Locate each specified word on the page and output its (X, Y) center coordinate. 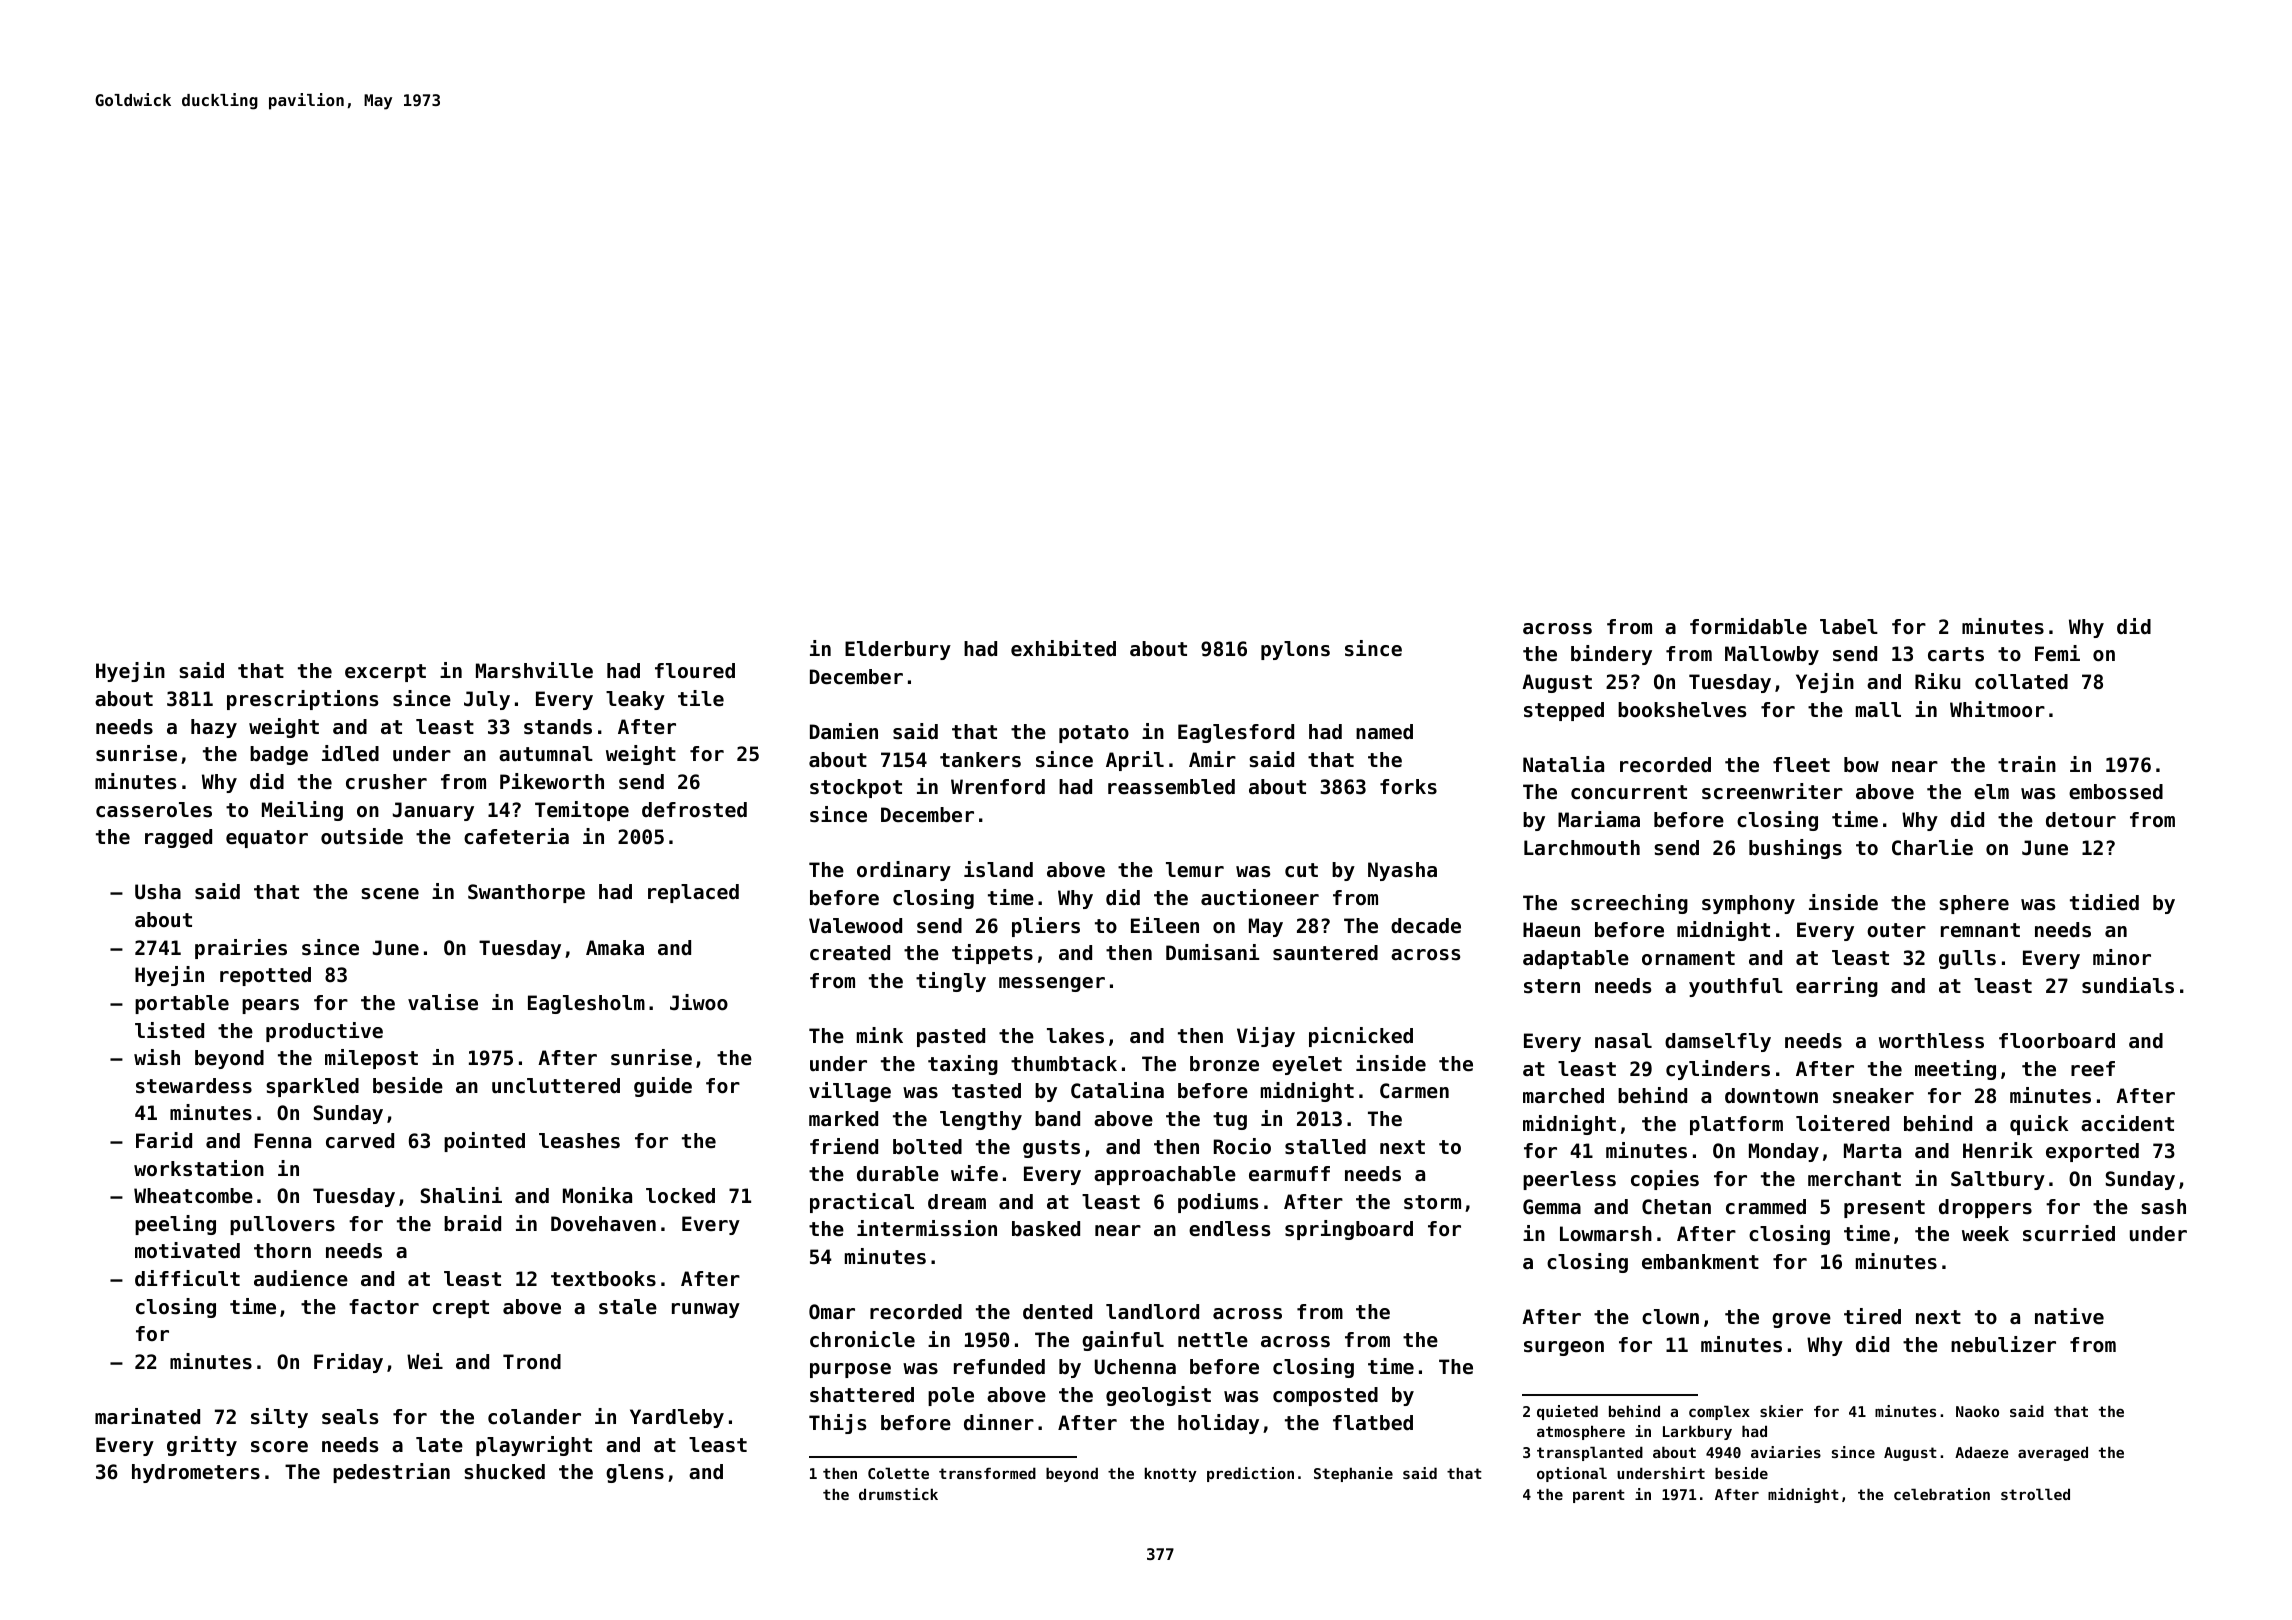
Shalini (461, 1195)
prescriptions (302, 700)
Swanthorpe (526, 893)
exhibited (1063, 648)
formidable (1748, 626)
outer (1896, 930)
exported (2092, 1152)
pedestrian (391, 1473)
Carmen (1414, 1091)
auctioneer (1260, 897)
